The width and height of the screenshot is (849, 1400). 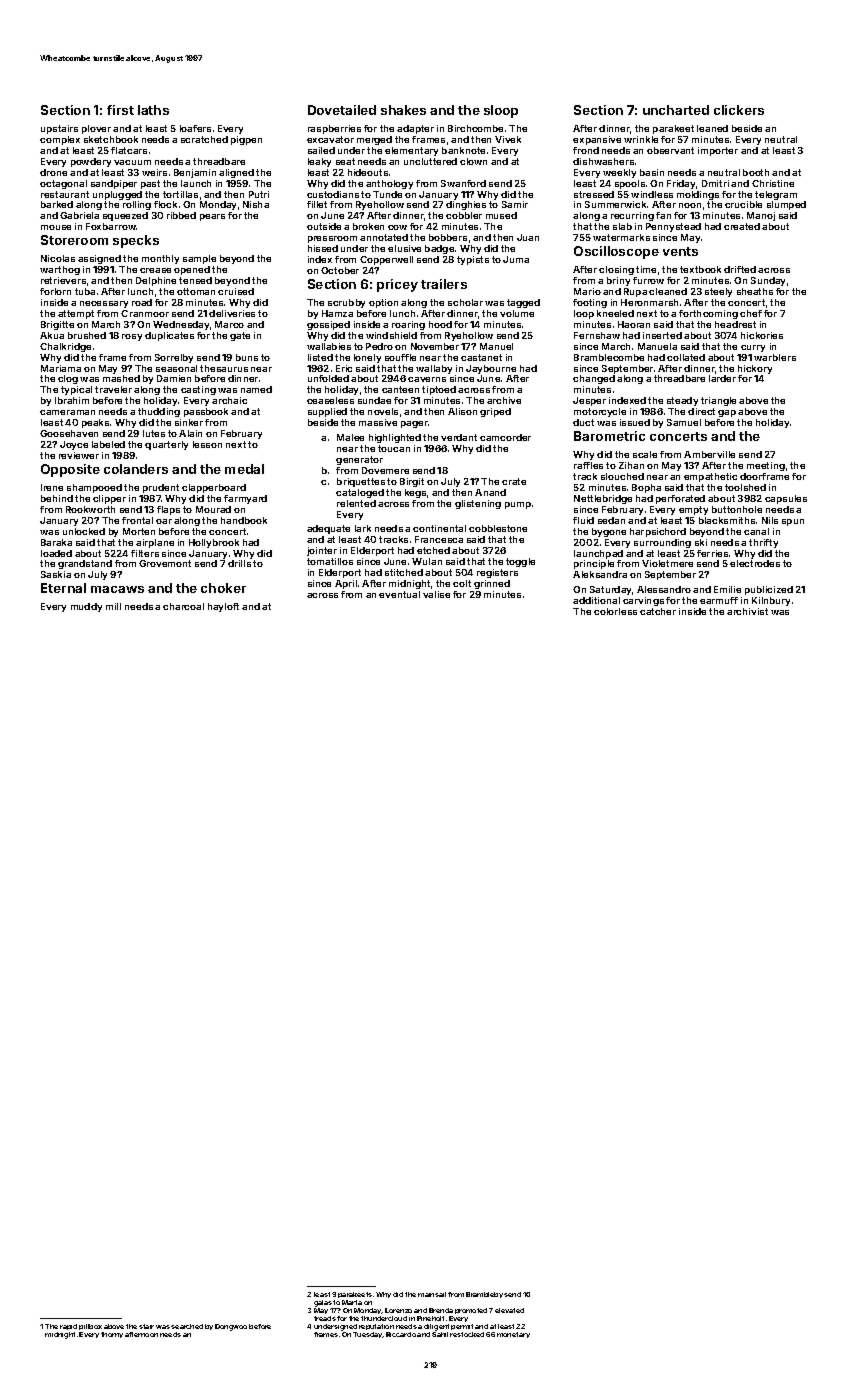 I want to click on Marta, so click(x=352, y=1302).
